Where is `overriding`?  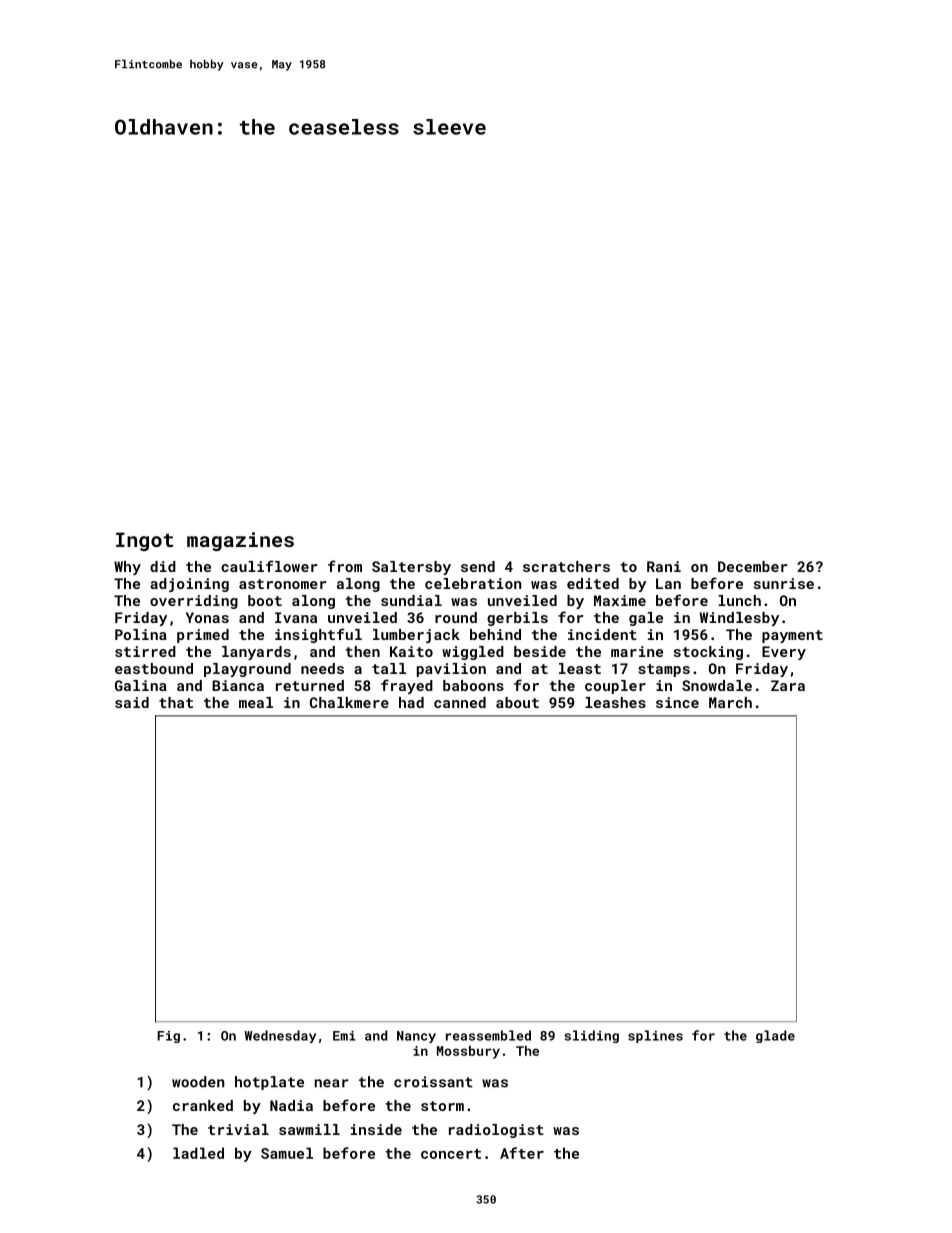 overriding is located at coordinates (194, 602).
